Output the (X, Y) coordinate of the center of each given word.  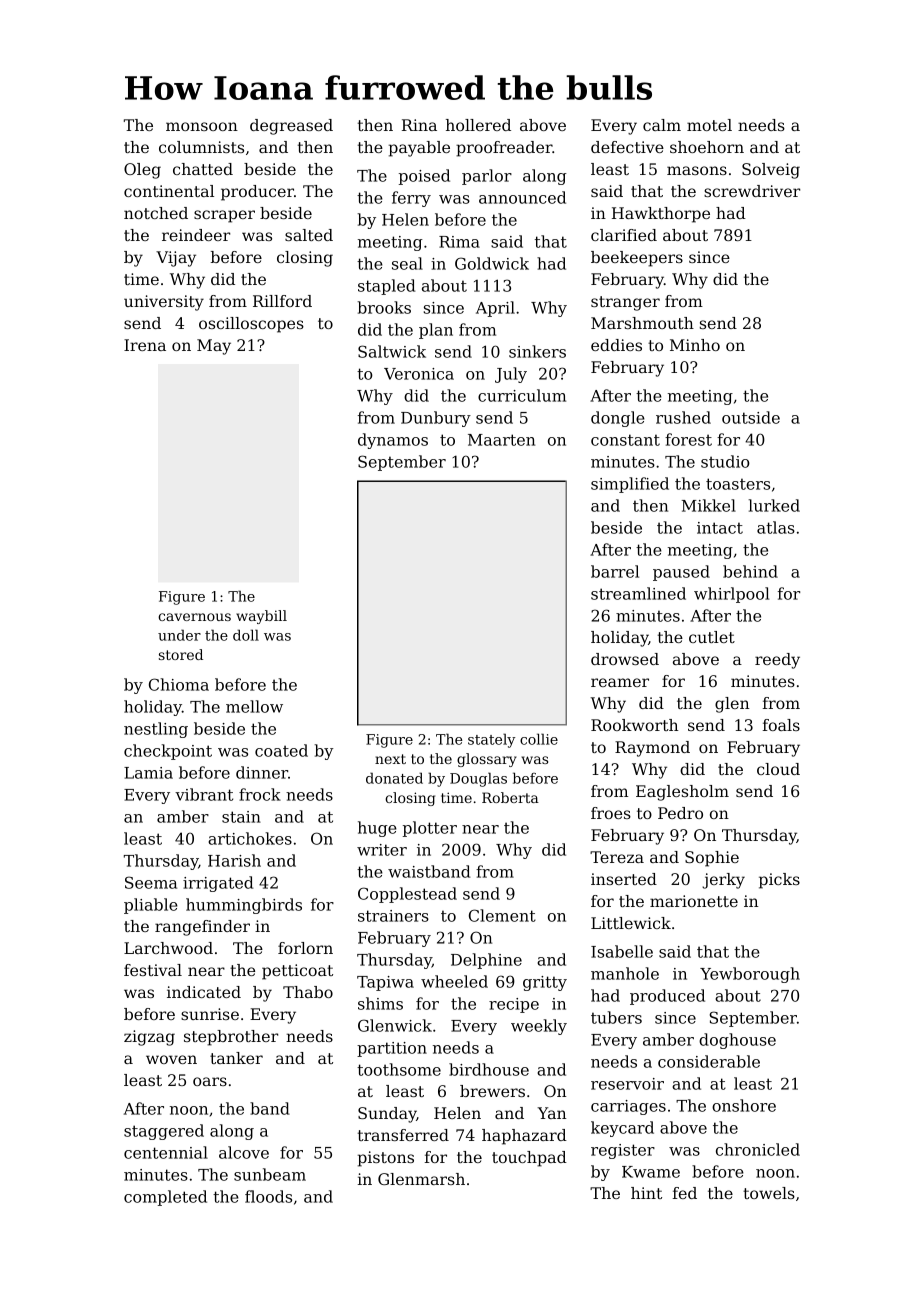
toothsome (399, 1069)
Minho (695, 345)
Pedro (680, 813)
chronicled (758, 1149)
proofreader (504, 149)
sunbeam (270, 1174)
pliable (151, 906)
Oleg (142, 171)
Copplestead (407, 895)
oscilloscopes (251, 325)
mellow (254, 706)
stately (491, 740)
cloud (778, 769)
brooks (384, 307)
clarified (624, 235)
